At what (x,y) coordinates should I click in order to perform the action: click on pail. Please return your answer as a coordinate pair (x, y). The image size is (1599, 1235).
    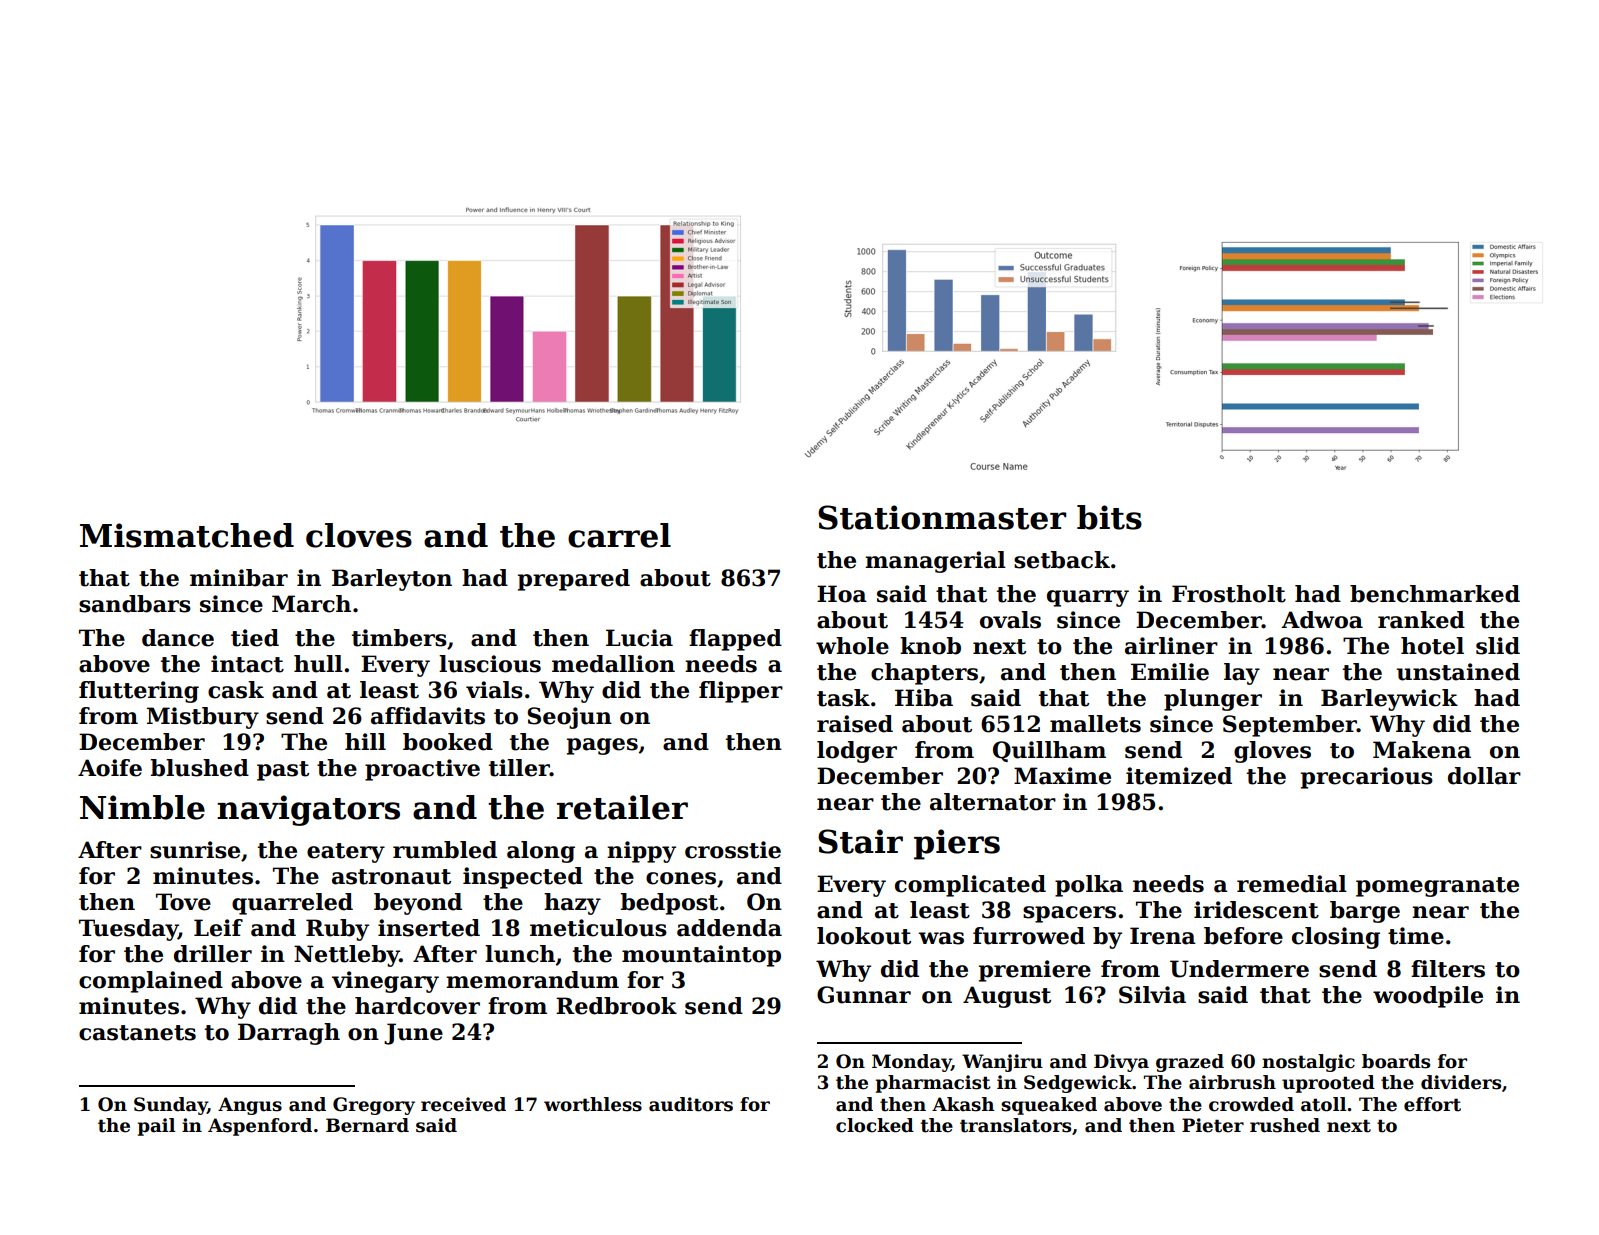
    Looking at the image, I should click on (156, 1127).
